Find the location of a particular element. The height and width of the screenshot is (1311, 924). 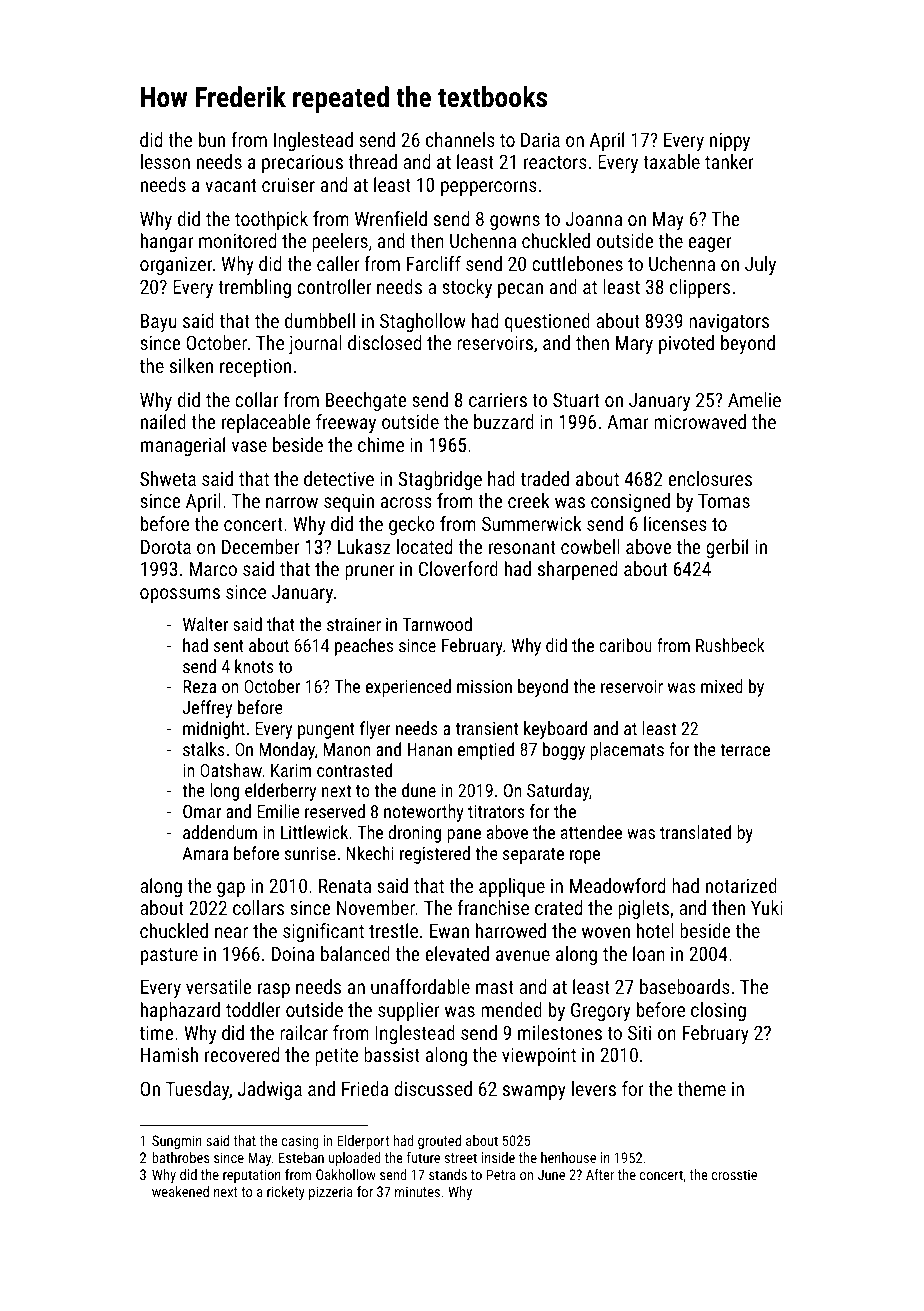

Hamish is located at coordinates (169, 1054).
